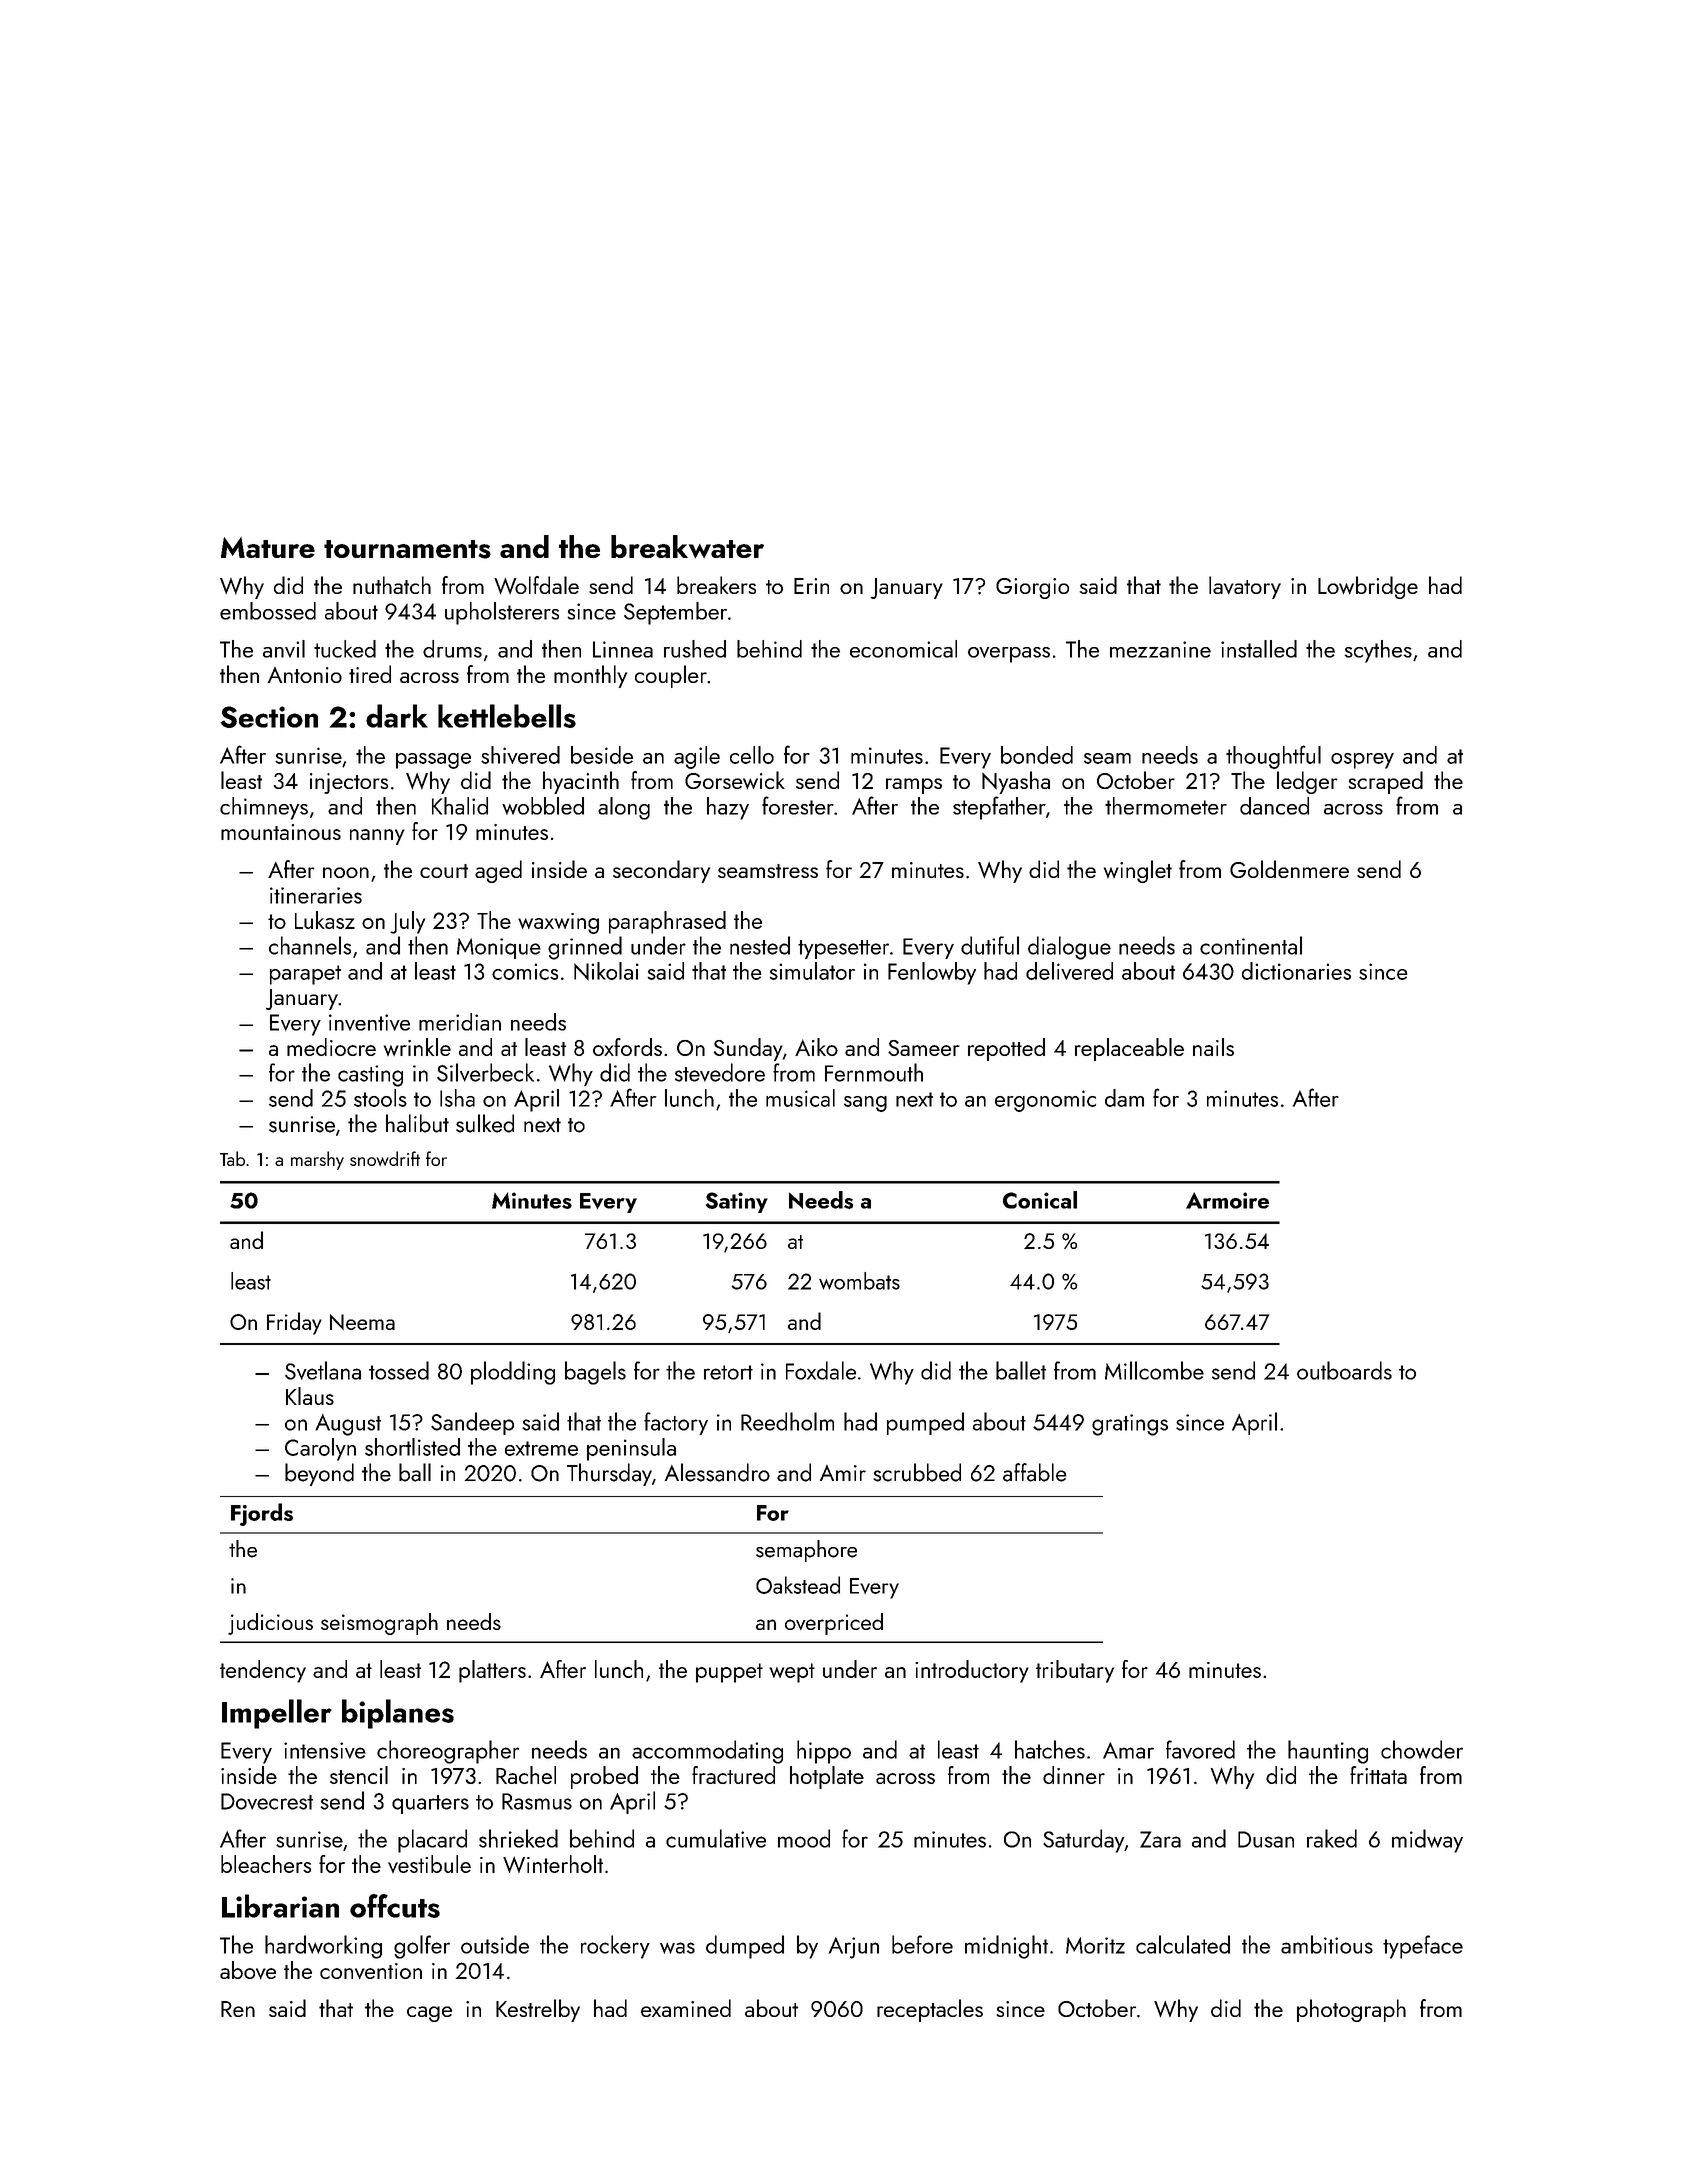  I want to click on Winterholt, so click(553, 1864).
